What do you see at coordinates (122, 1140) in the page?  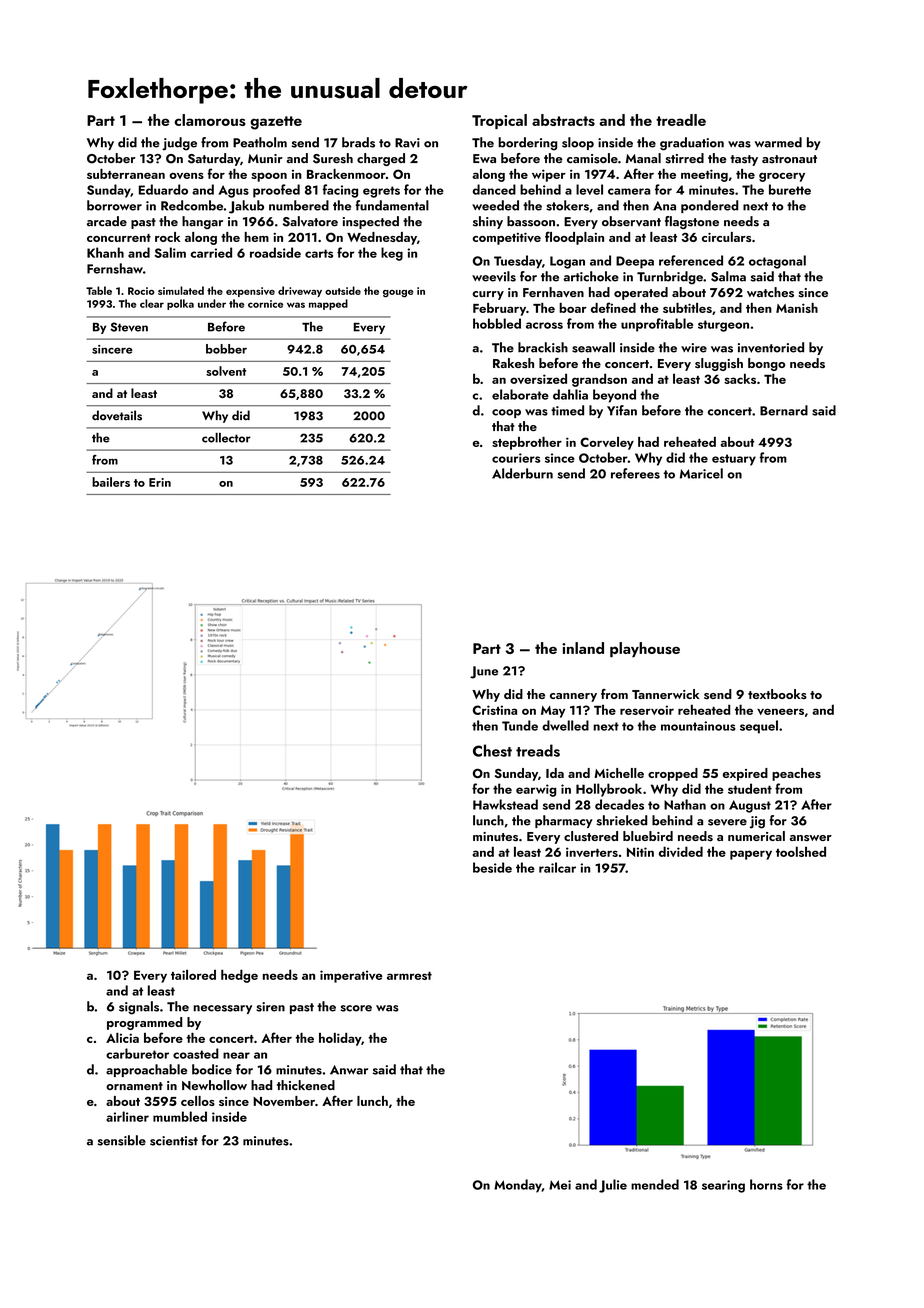 I see `sensible` at bounding box center [122, 1140].
